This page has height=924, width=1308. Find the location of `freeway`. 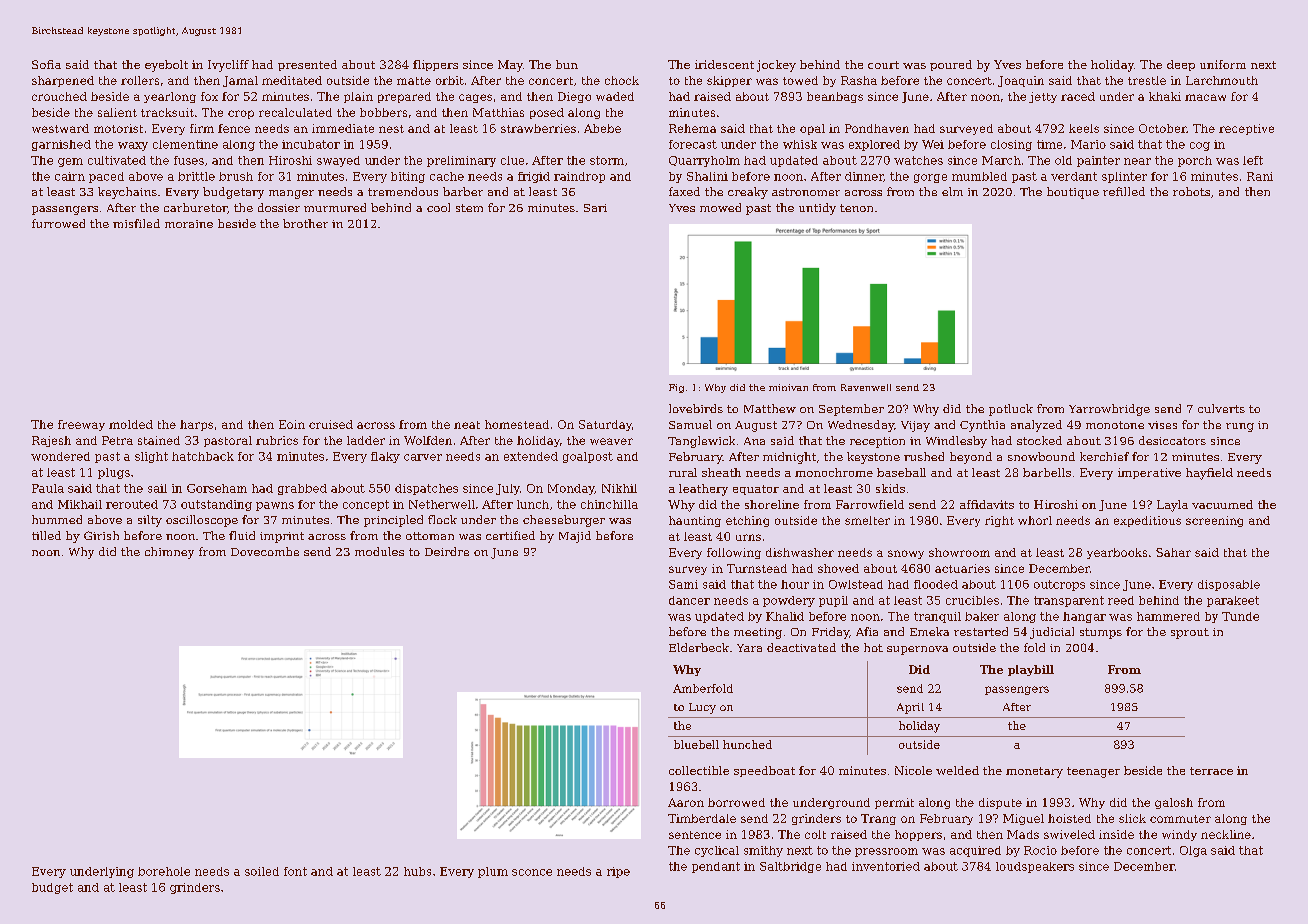

freeway is located at coordinates (81, 425).
